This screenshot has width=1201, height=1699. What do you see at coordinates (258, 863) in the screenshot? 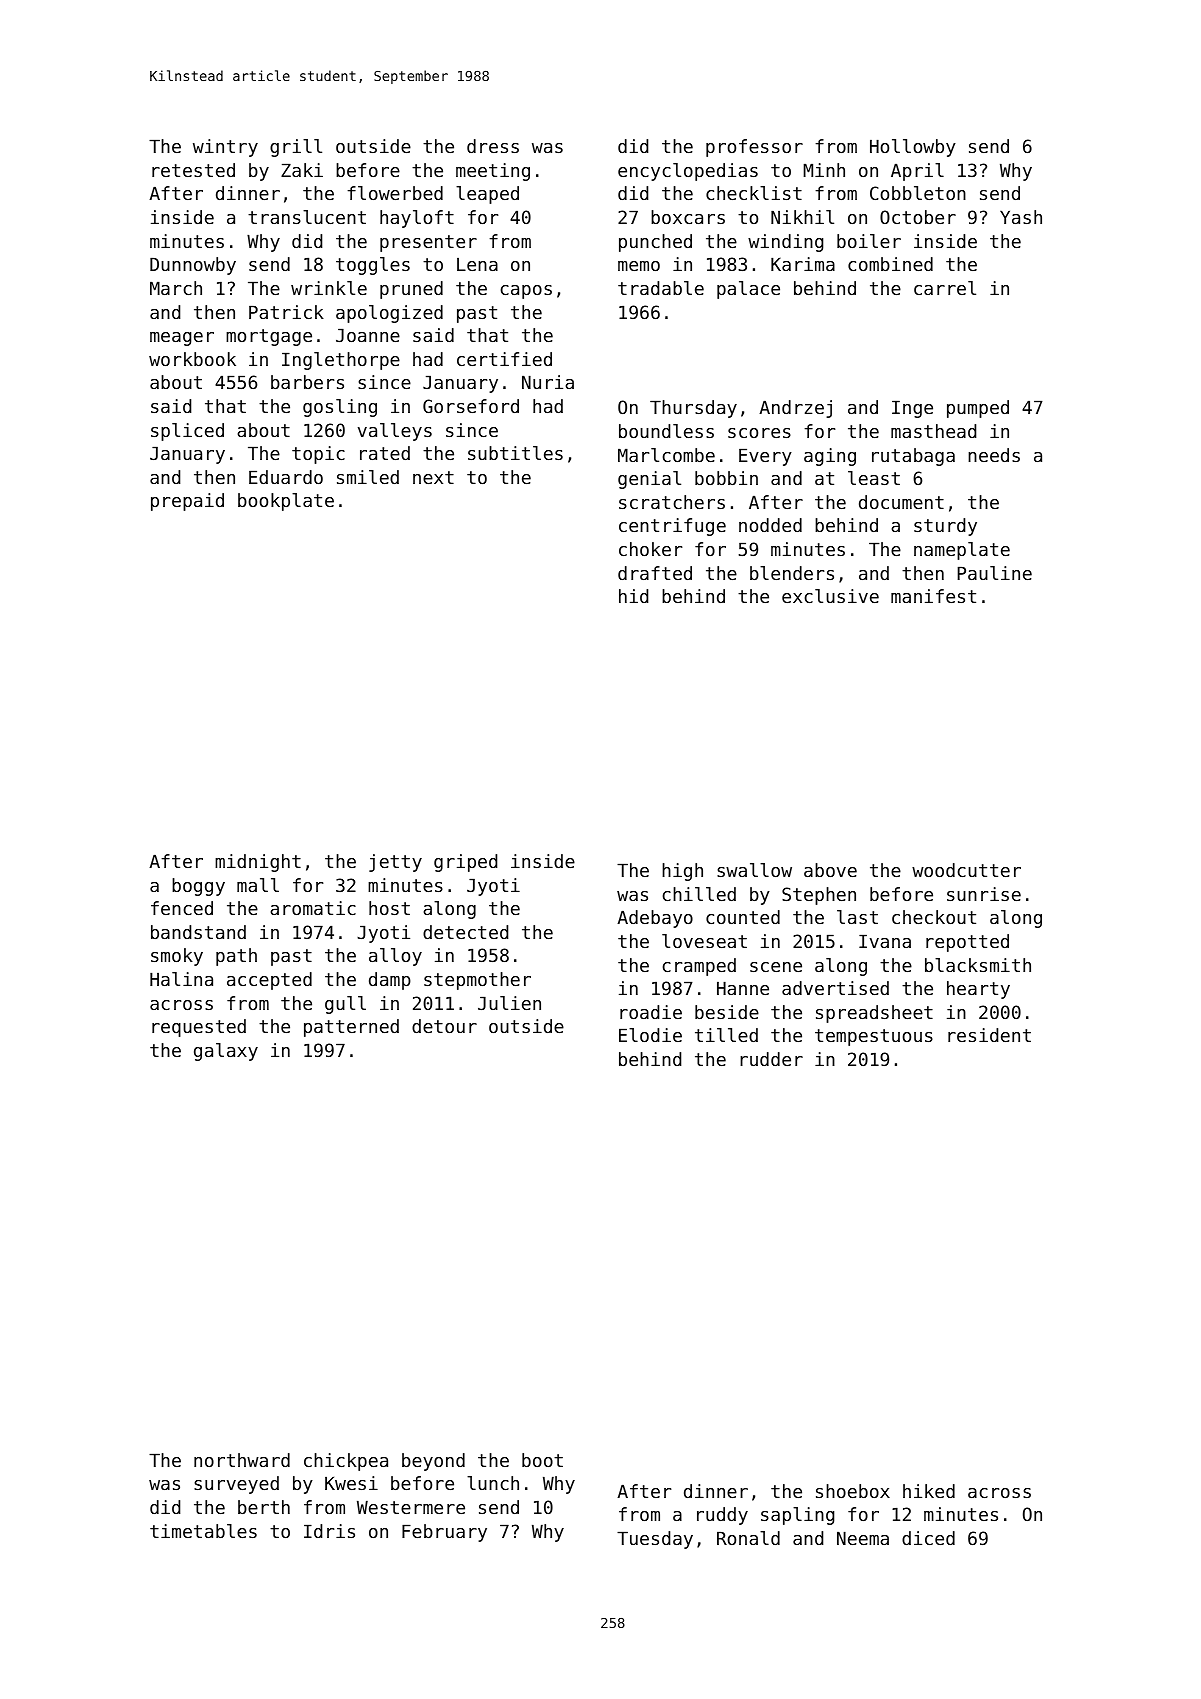
I see `midnight` at bounding box center [258, 863].
